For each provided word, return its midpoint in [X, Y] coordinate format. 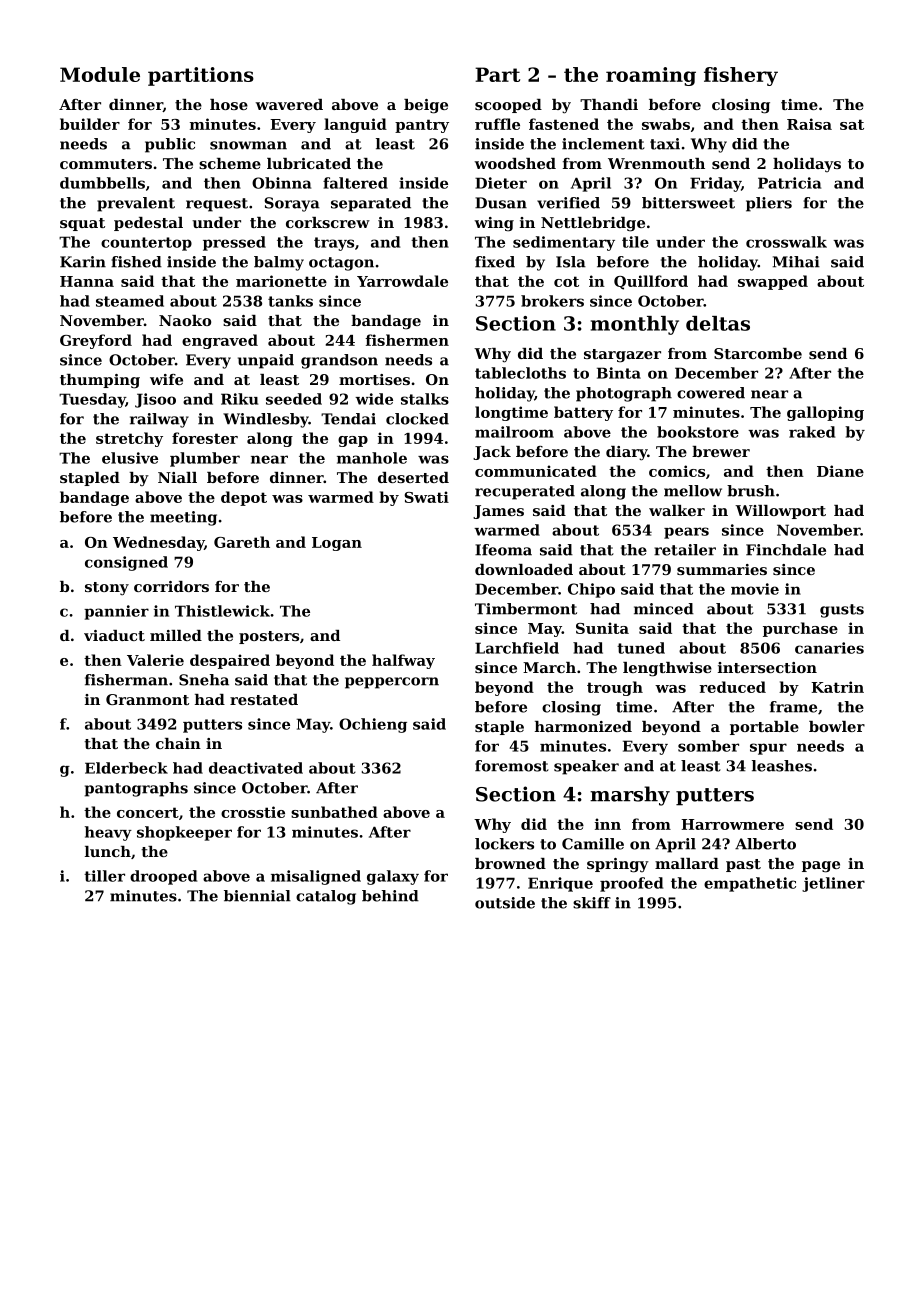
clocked [417, 419]
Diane [840, 471]
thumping [100, 381]
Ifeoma [503, 550]
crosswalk [786, 242]
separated [371, 204]
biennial [257, 896]
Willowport [780, 512]
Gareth [242, 542]
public [170, 145]
